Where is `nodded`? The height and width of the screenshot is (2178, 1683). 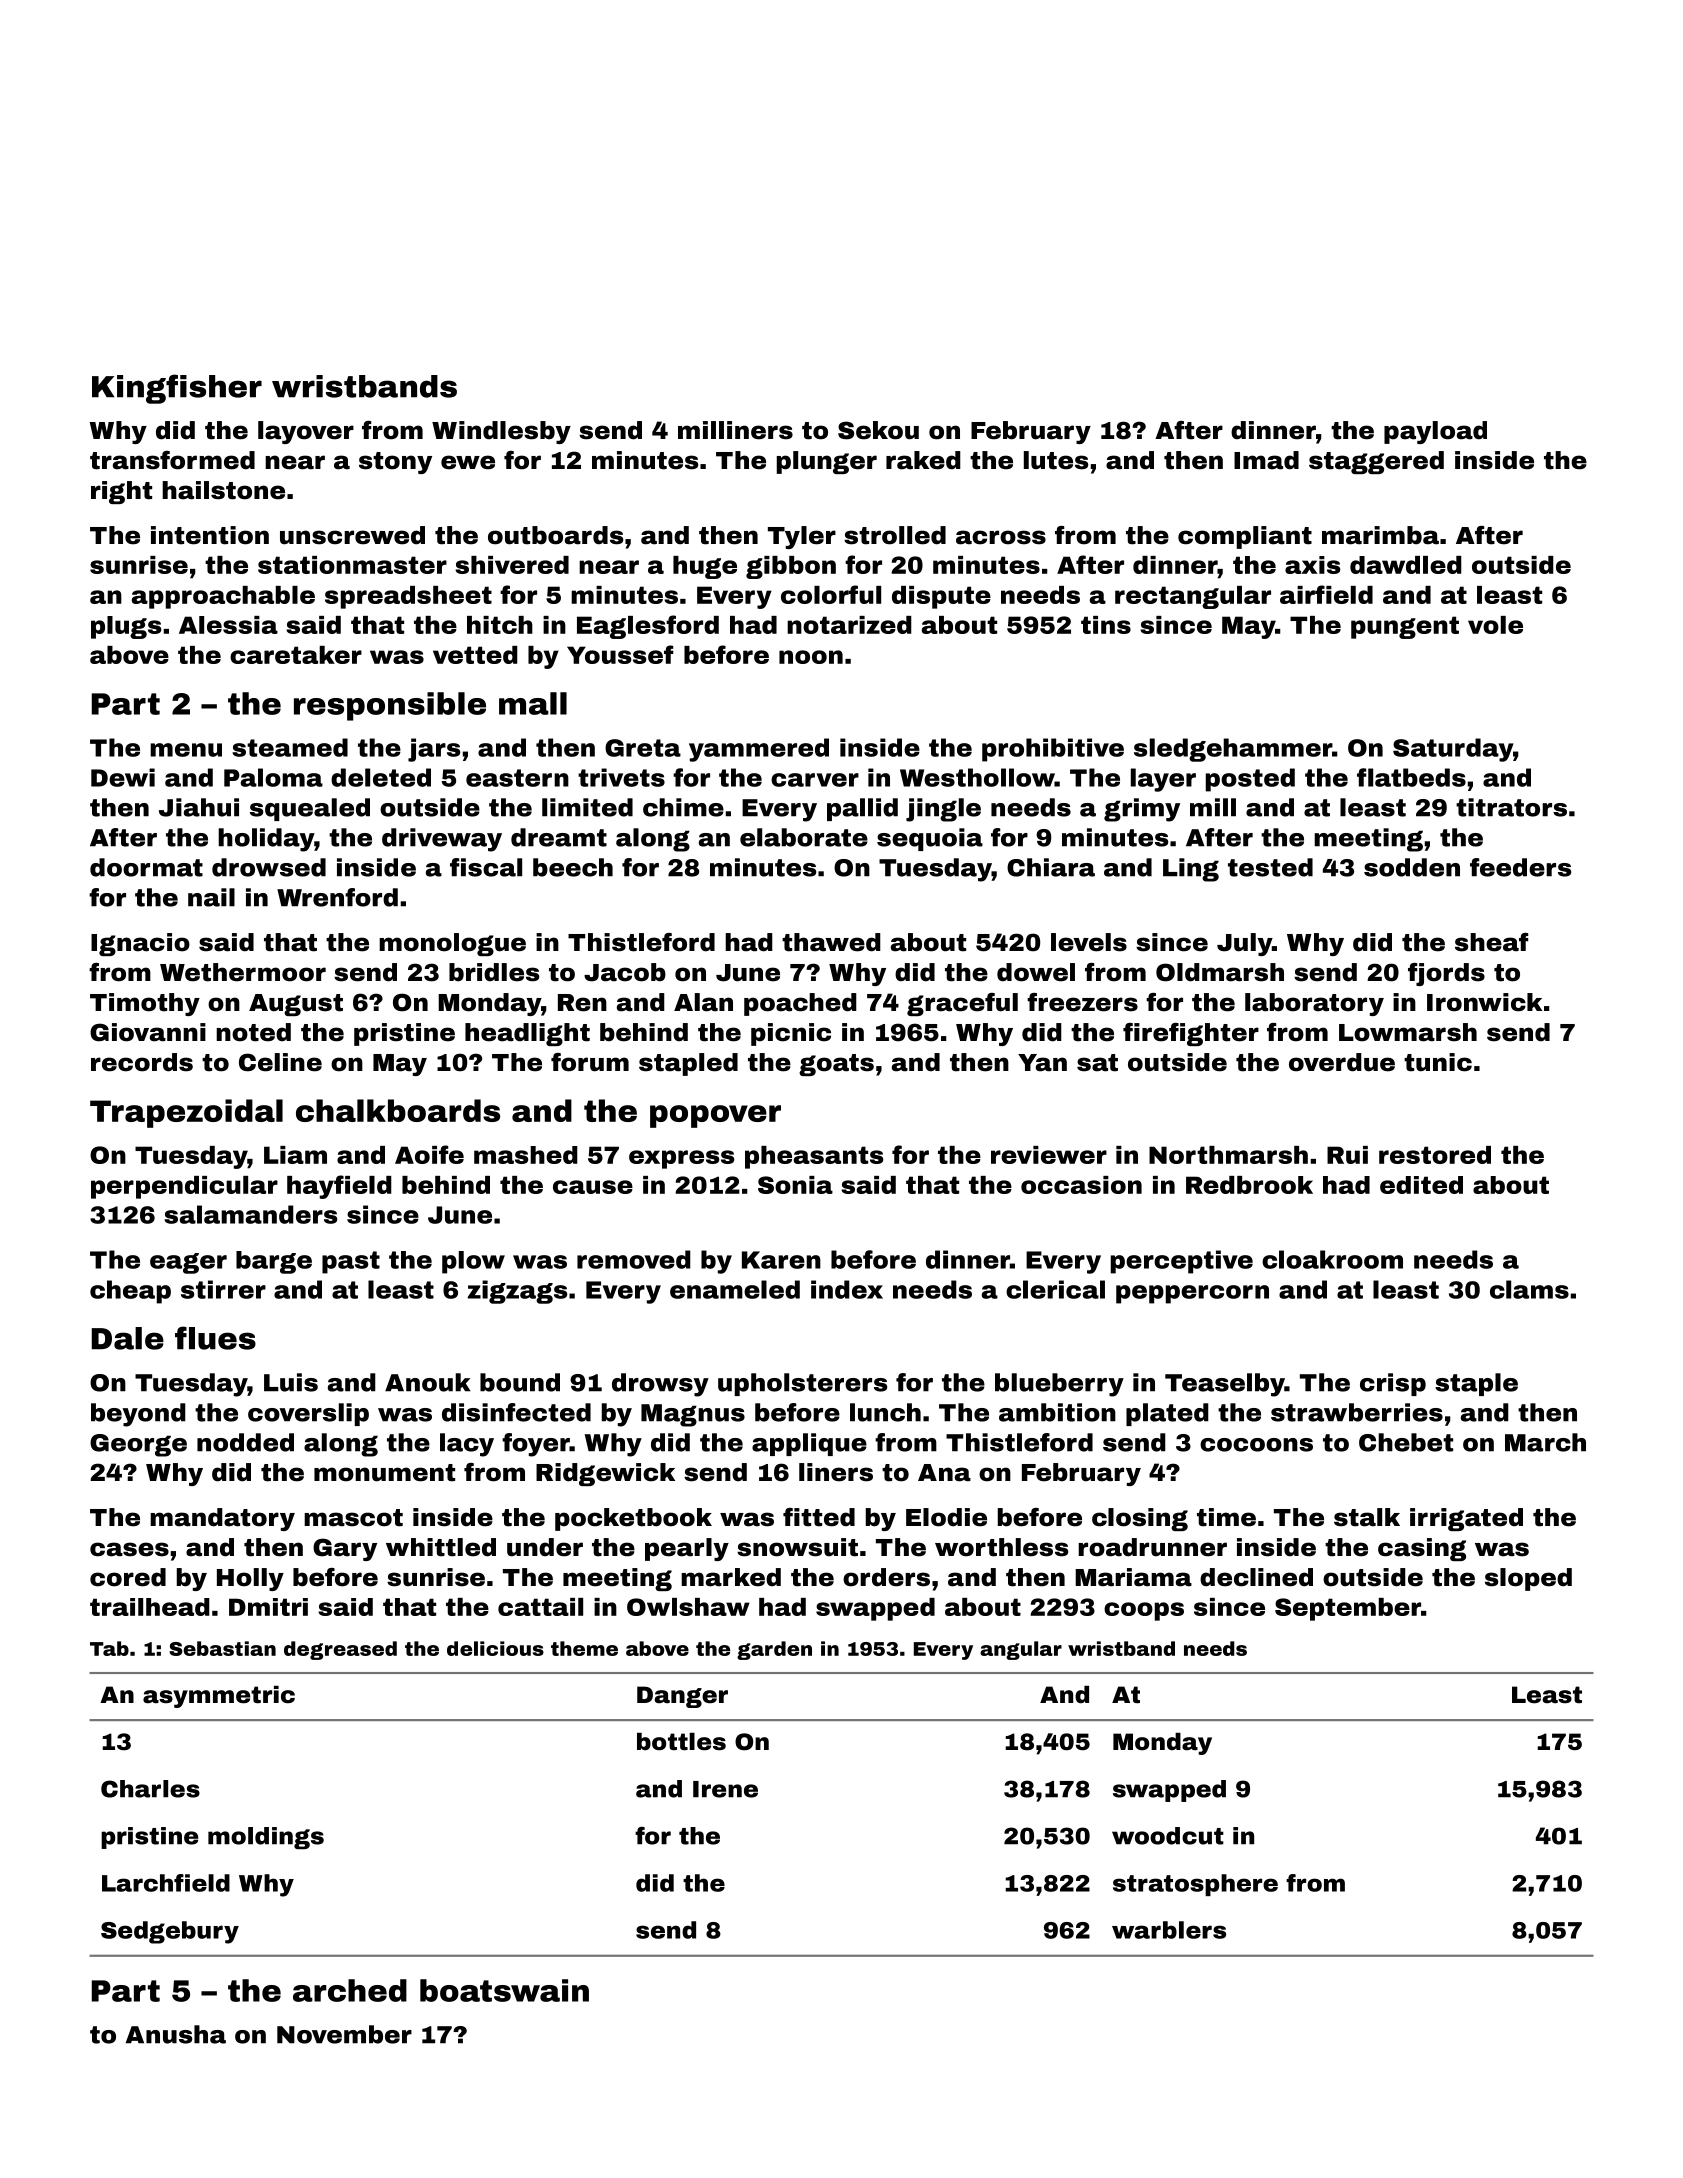 nodded is located at coordinates (245, 1442).
